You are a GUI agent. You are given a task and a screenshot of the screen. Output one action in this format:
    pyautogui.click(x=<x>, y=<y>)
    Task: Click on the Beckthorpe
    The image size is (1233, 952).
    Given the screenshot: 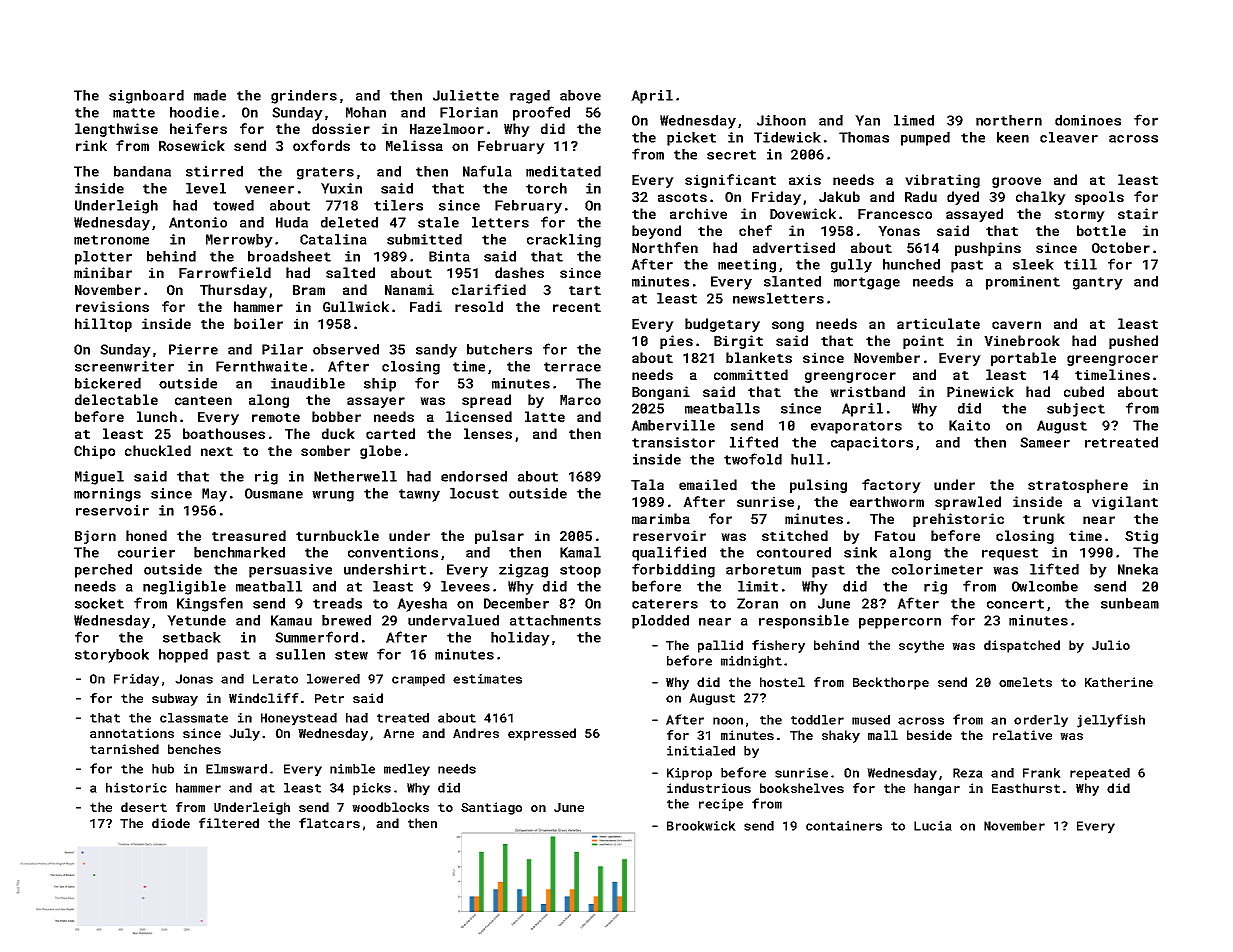 What is the action you would take?
    pyautogui.click(x=891, y=683)
